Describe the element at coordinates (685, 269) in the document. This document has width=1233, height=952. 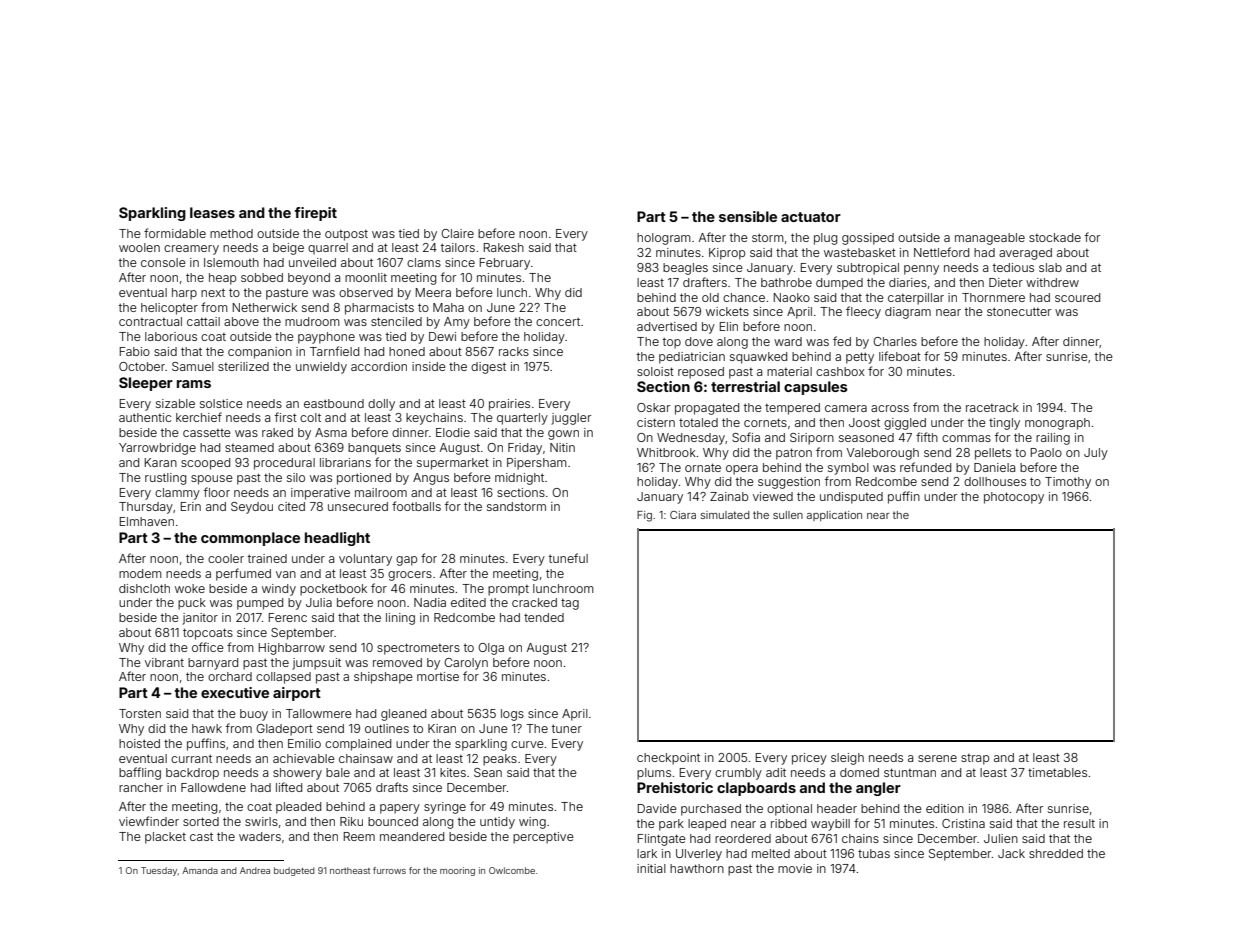
I see `beagles` at that location.
